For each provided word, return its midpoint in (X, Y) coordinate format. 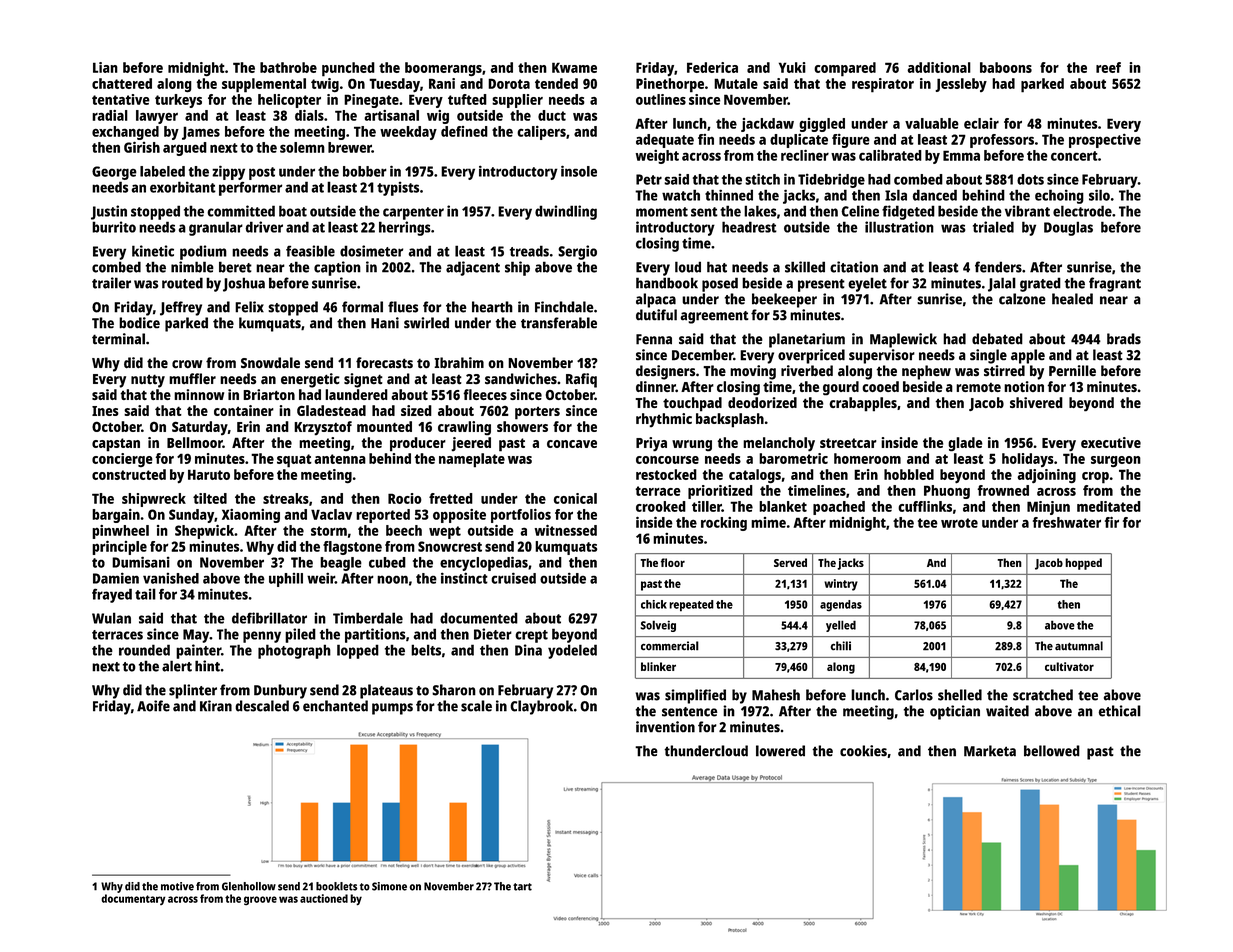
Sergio (577, 252)
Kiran (216, 706)
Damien (116, 578)
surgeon (1116, 461)
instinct (464, 578)
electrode (1082, 211)
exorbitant (183, 187)
